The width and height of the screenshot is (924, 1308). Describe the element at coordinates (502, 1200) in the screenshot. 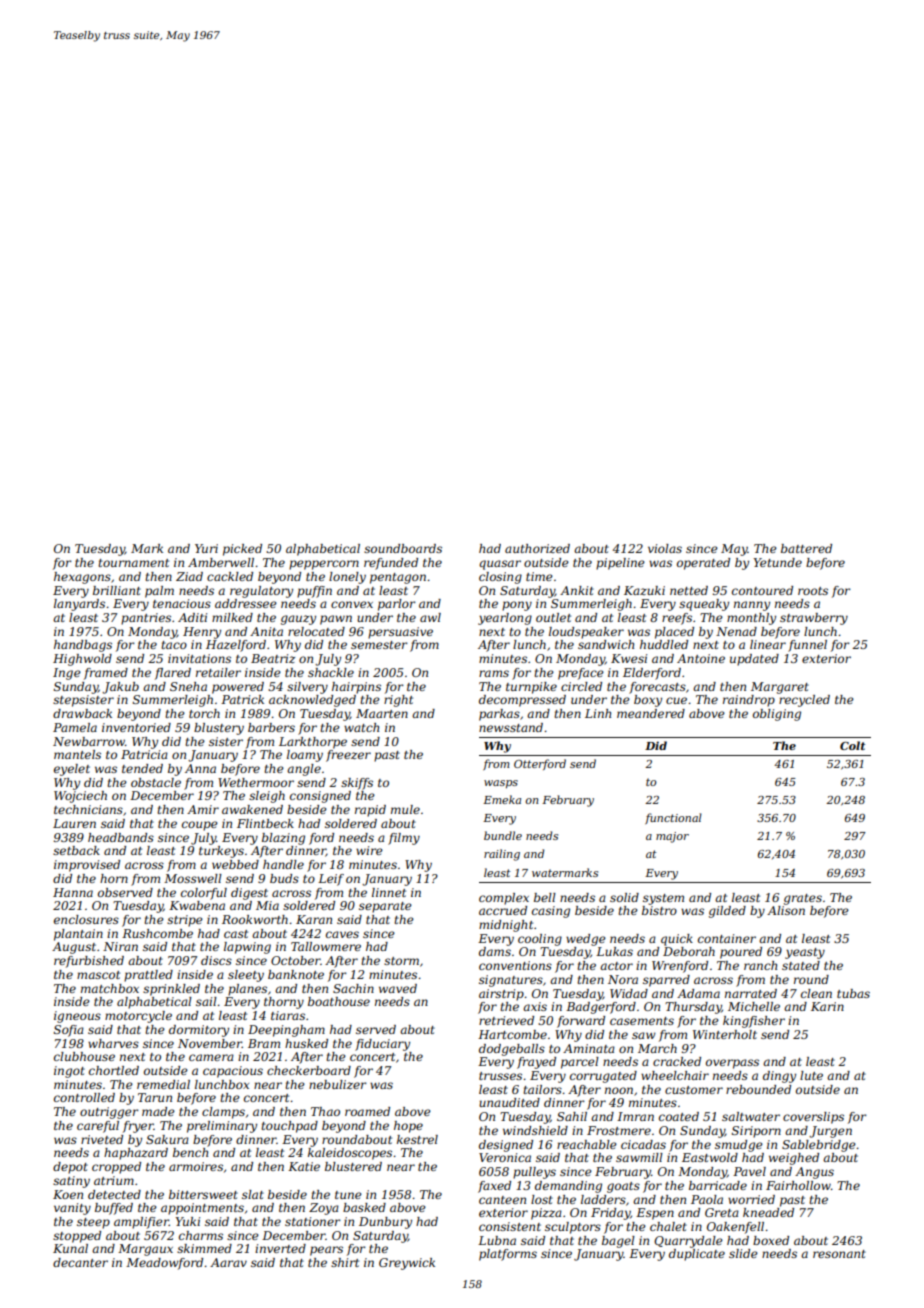

I see `canteen` at that location.
